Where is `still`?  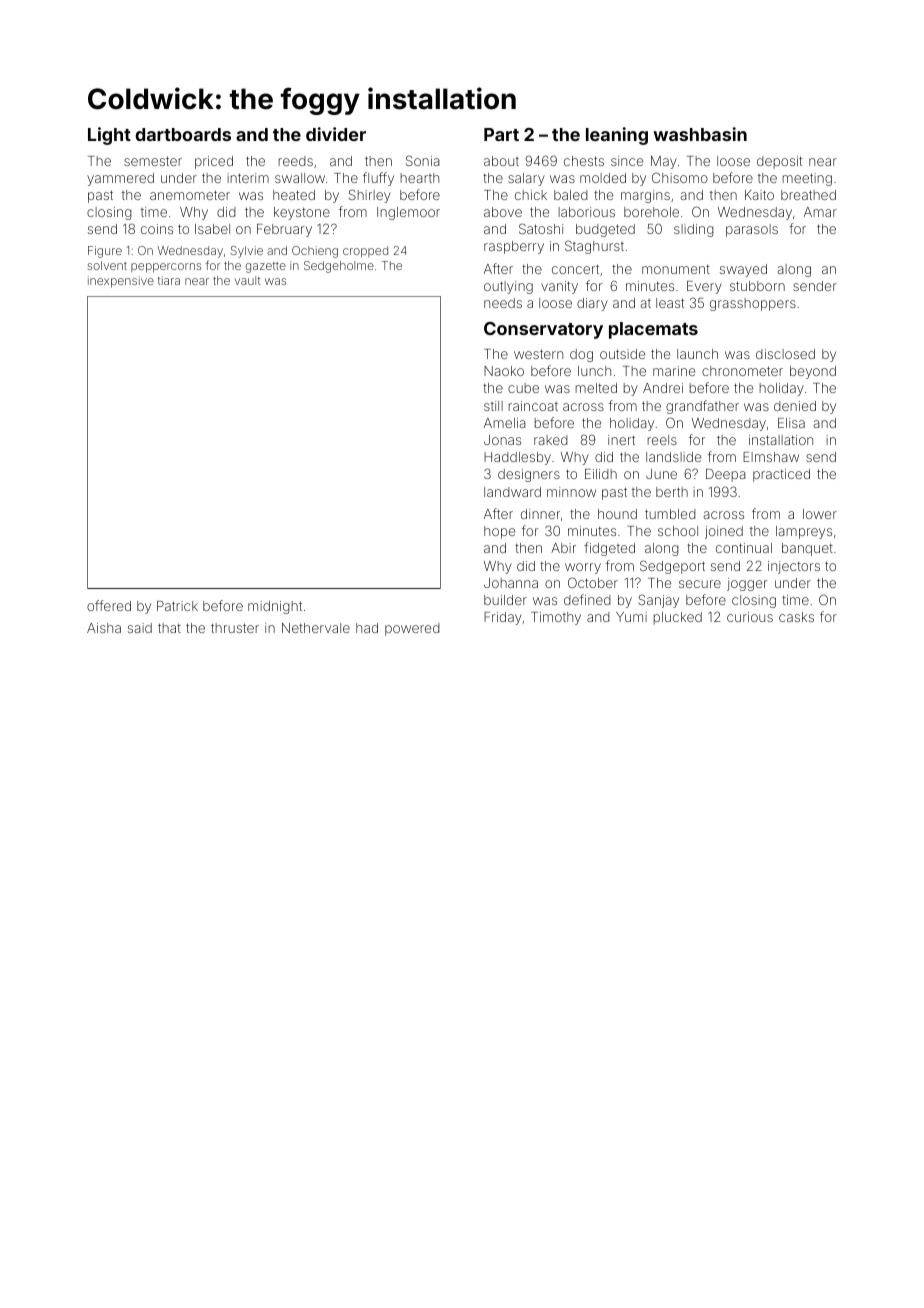
still is located at coordinates (493, 406).
